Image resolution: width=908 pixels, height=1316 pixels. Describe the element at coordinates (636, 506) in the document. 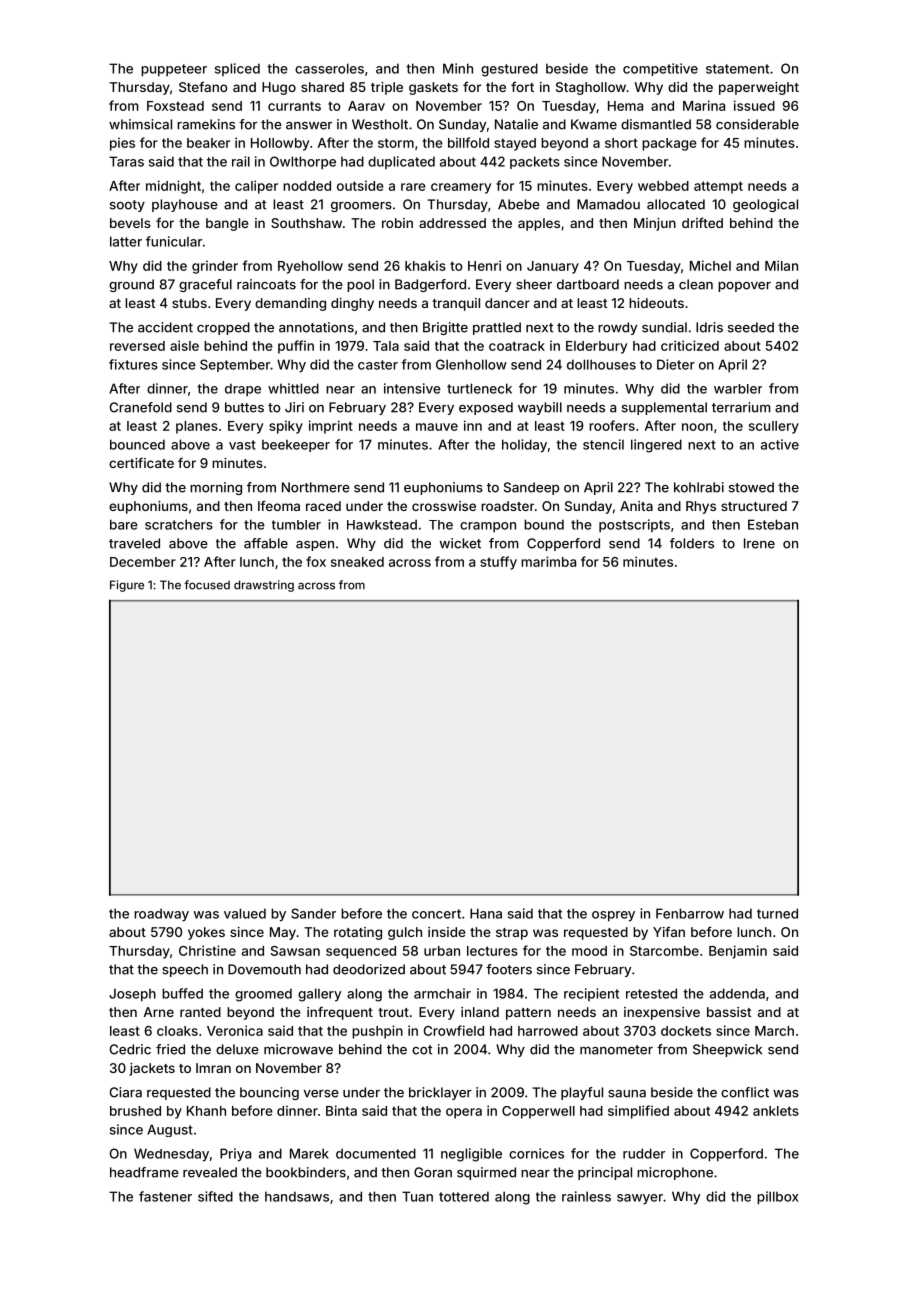

I see `Anita` at that location.
